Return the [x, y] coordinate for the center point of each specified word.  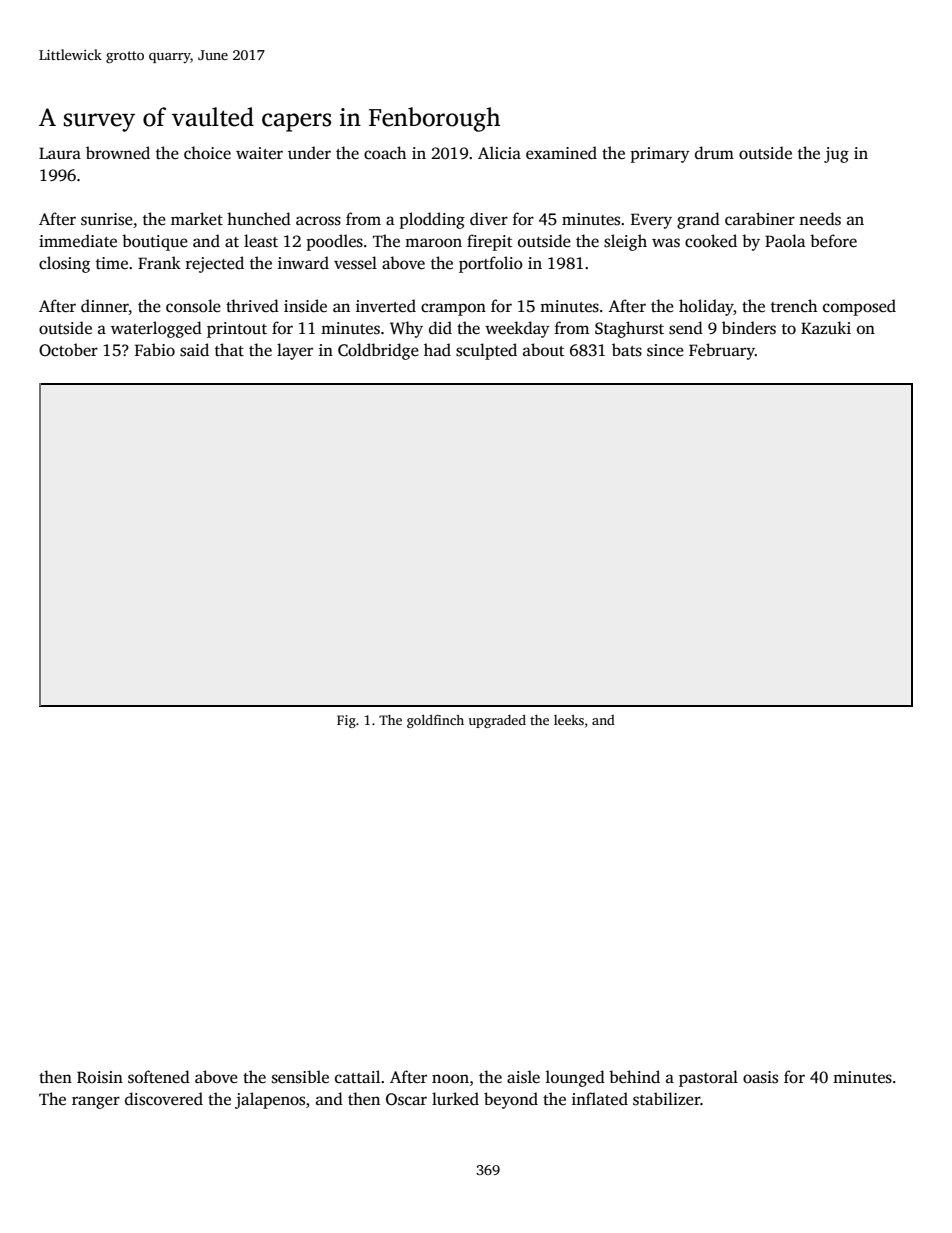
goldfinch [435, 721]
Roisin [100, 1077]
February [722, 351]
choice [207, 153]
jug [836, 155]
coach [385, 153]
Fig [346, 721]
